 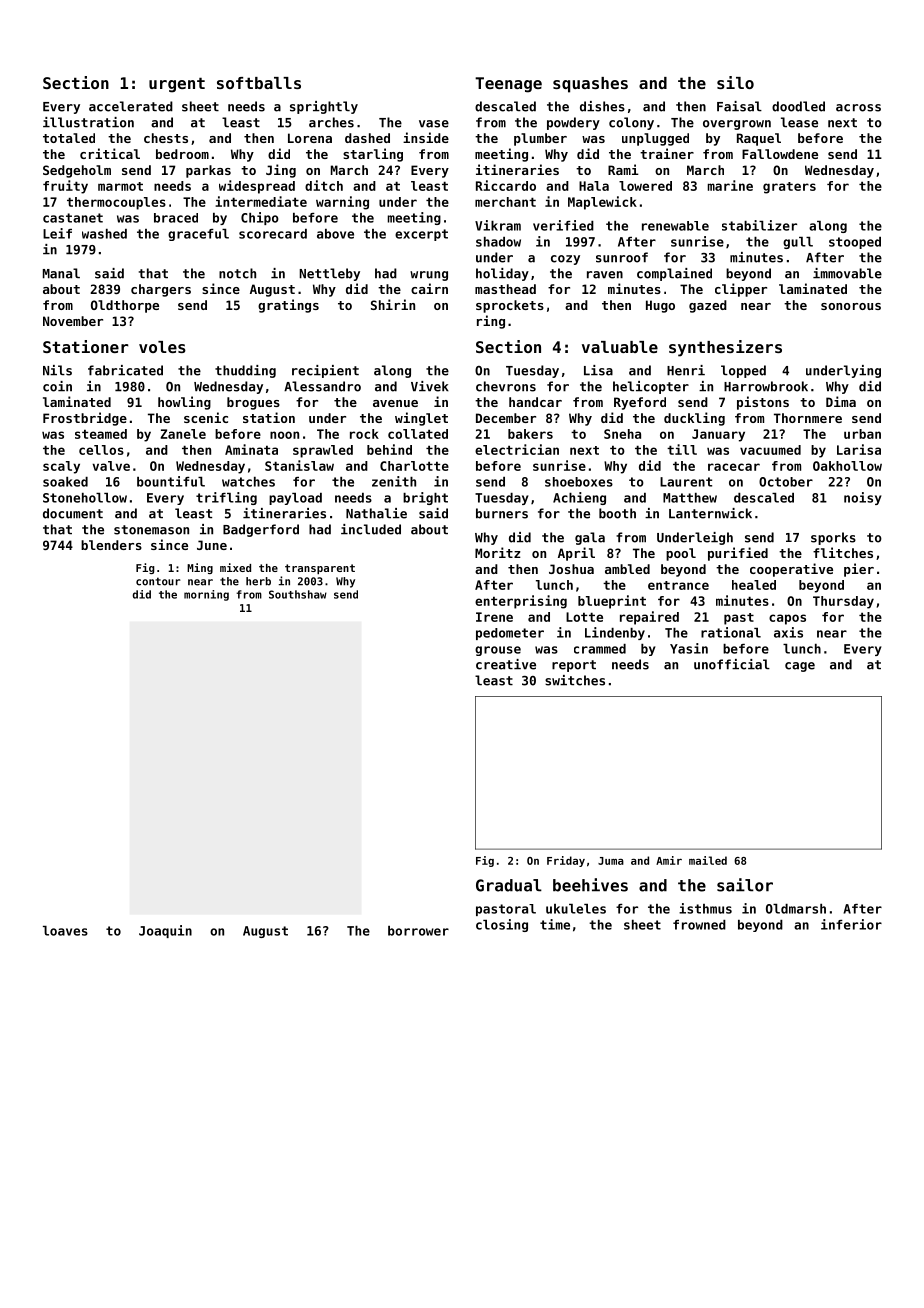 What do you see at coordinates (575, 680) in the screenshot?
I see `switches` at bounding box center [575, 680].
